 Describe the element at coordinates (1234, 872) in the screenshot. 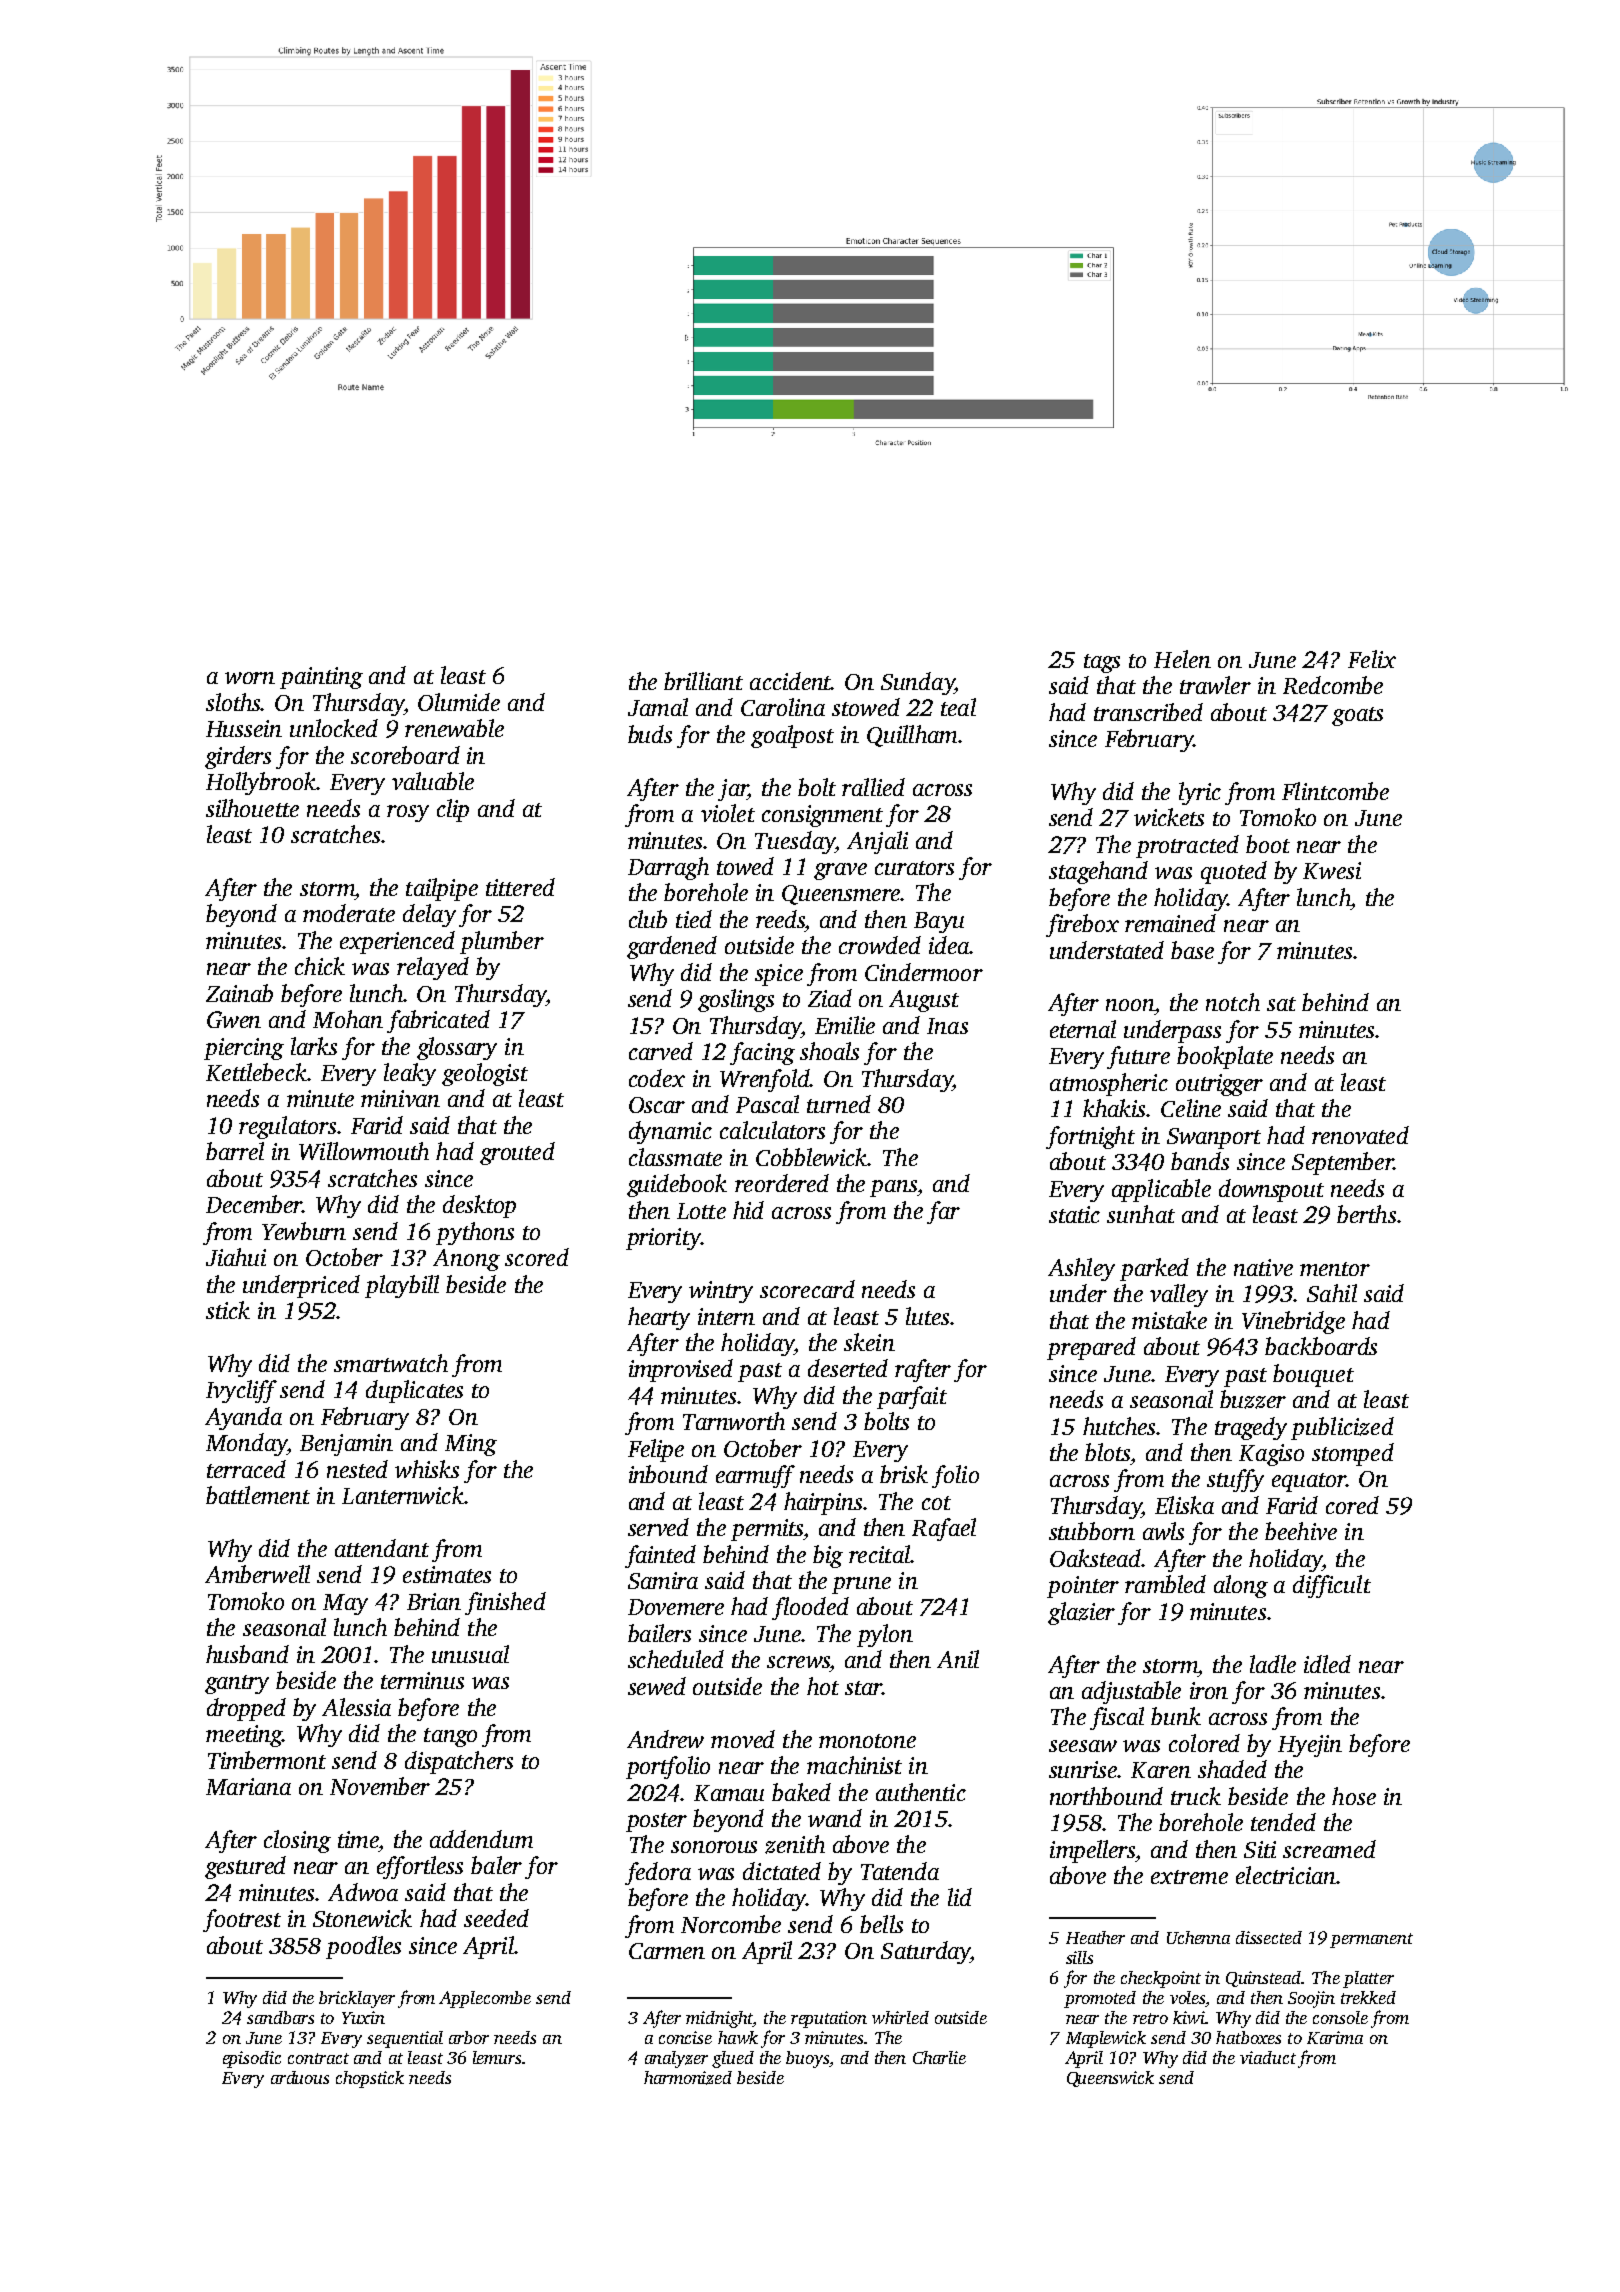

I see `quoted` at that location.
